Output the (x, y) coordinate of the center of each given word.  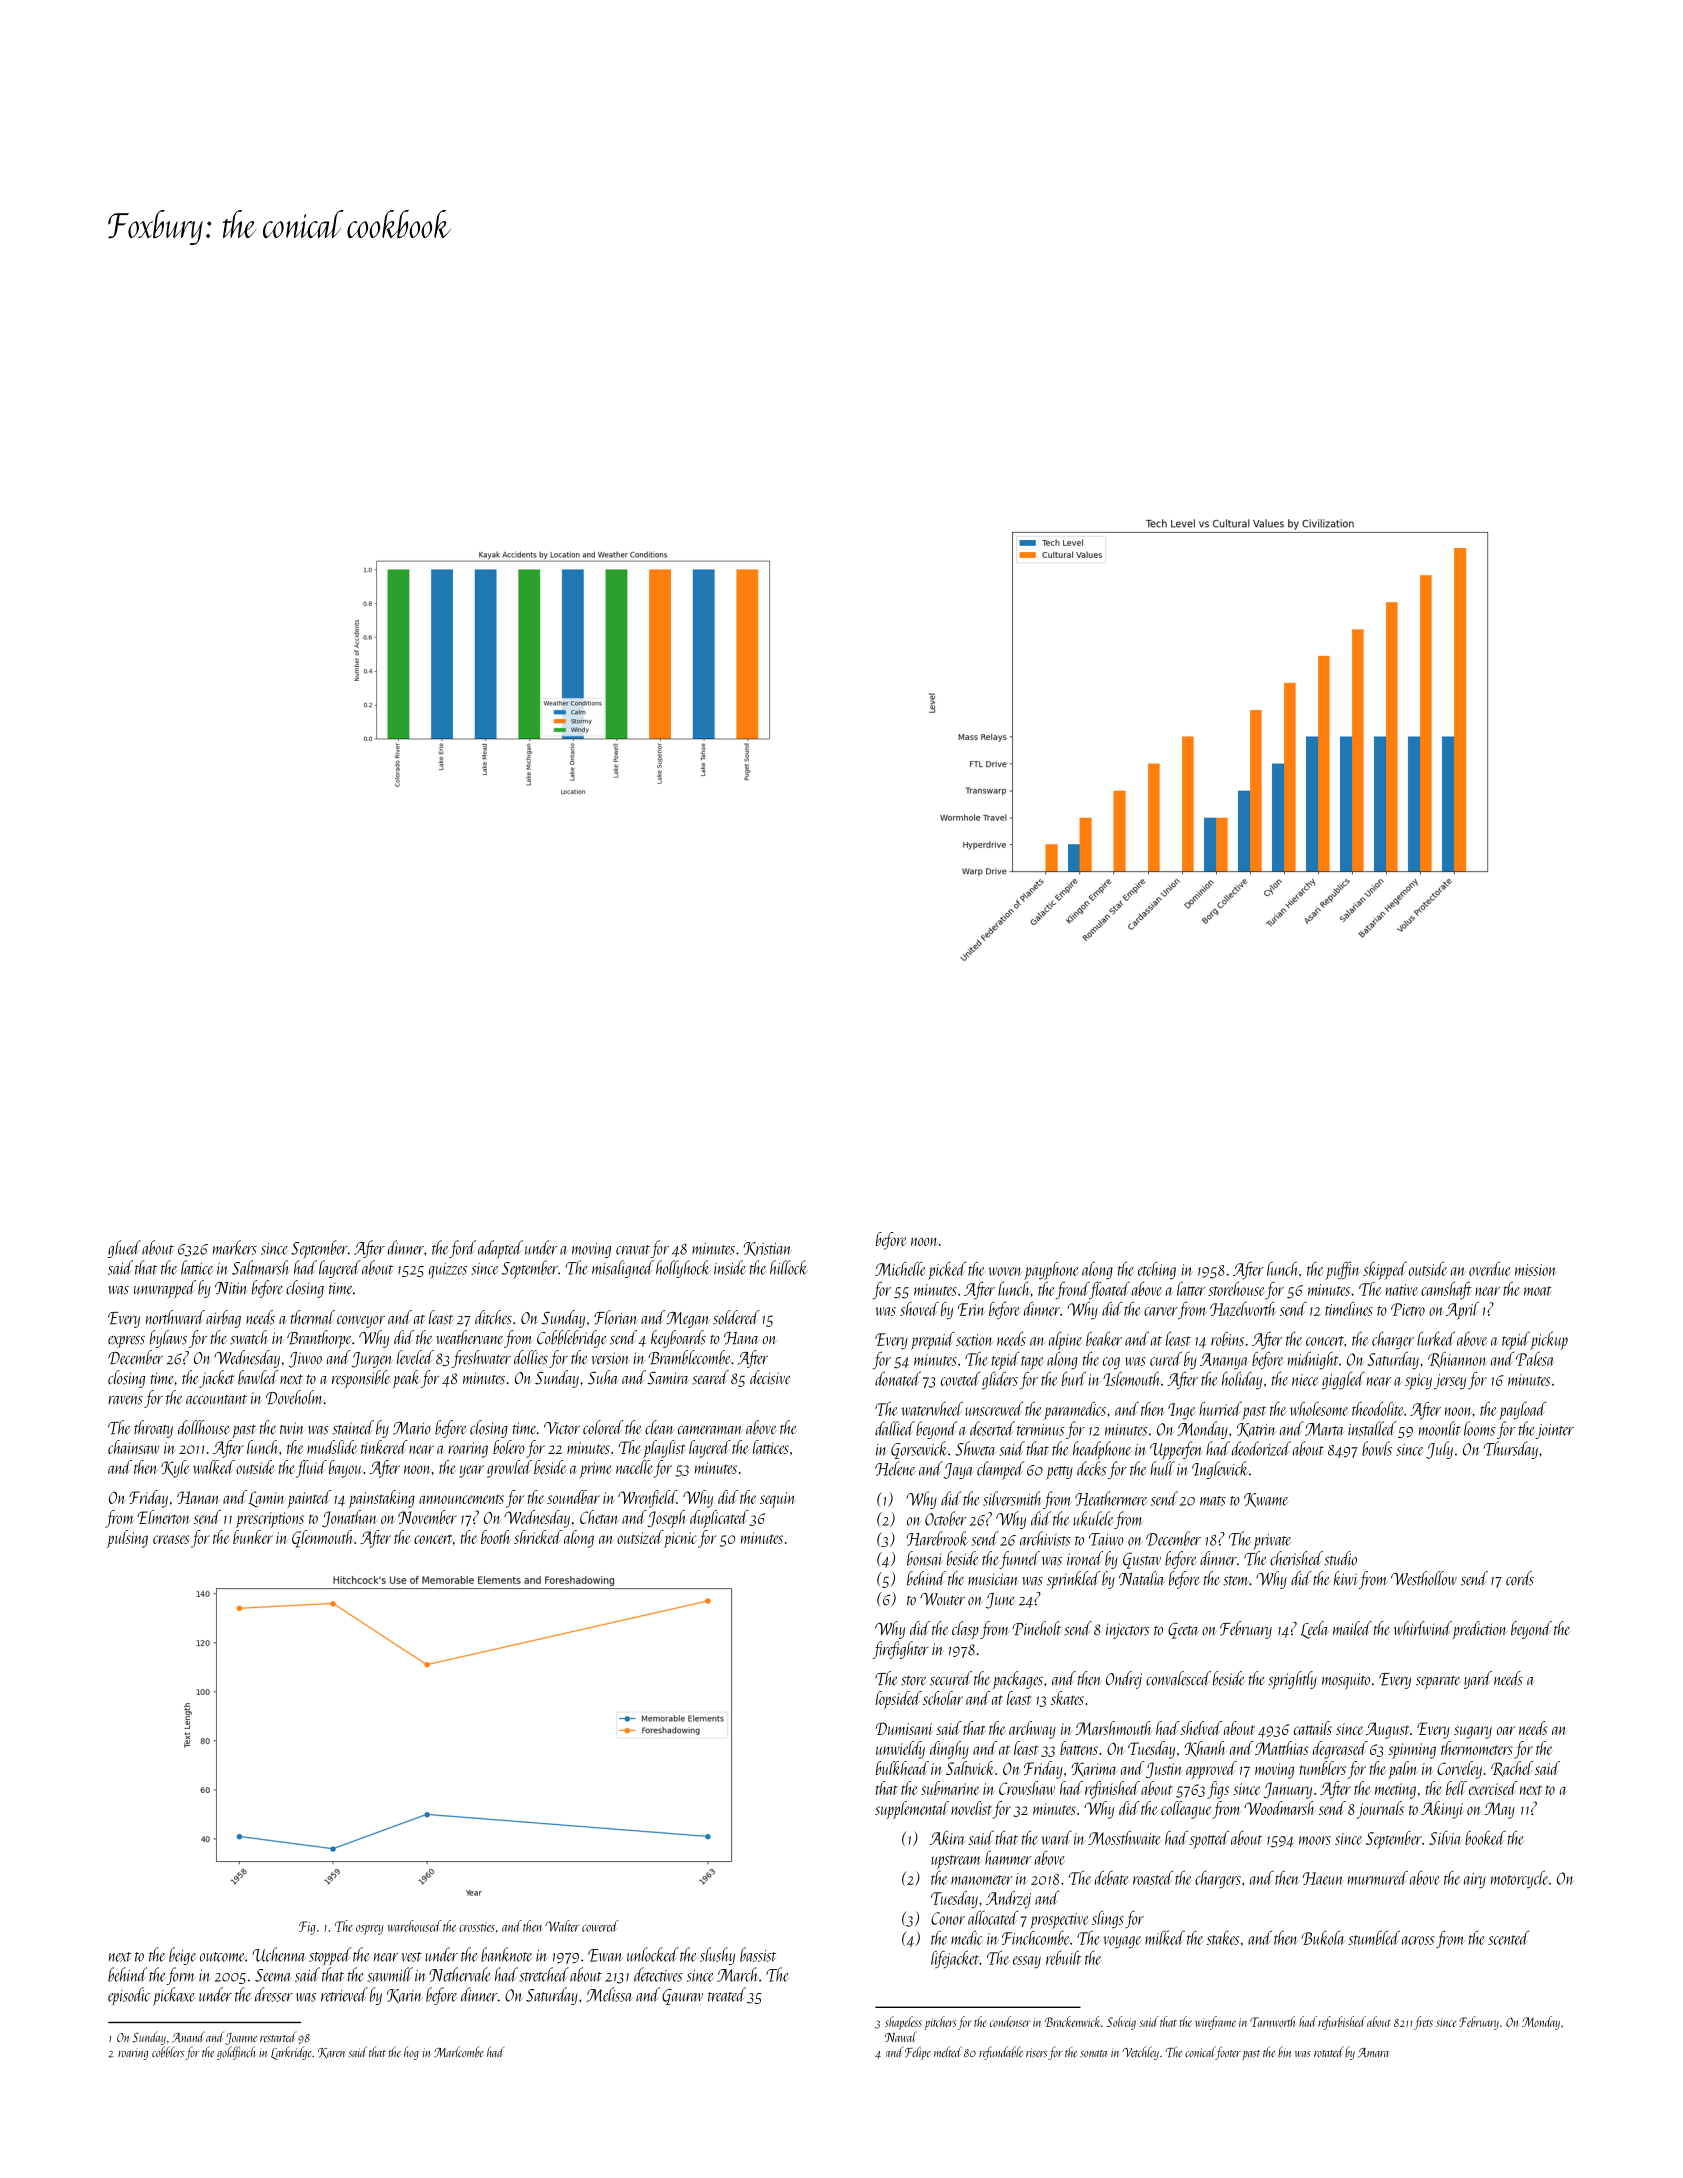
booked (1485, 1837)
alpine (1065, 1341)
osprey (370, 1930)
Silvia (1445, 1838)
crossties (477, 1927)
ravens (125, 1400)
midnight (1313, 1360)
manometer (981, 1880)
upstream (955, 1862)
